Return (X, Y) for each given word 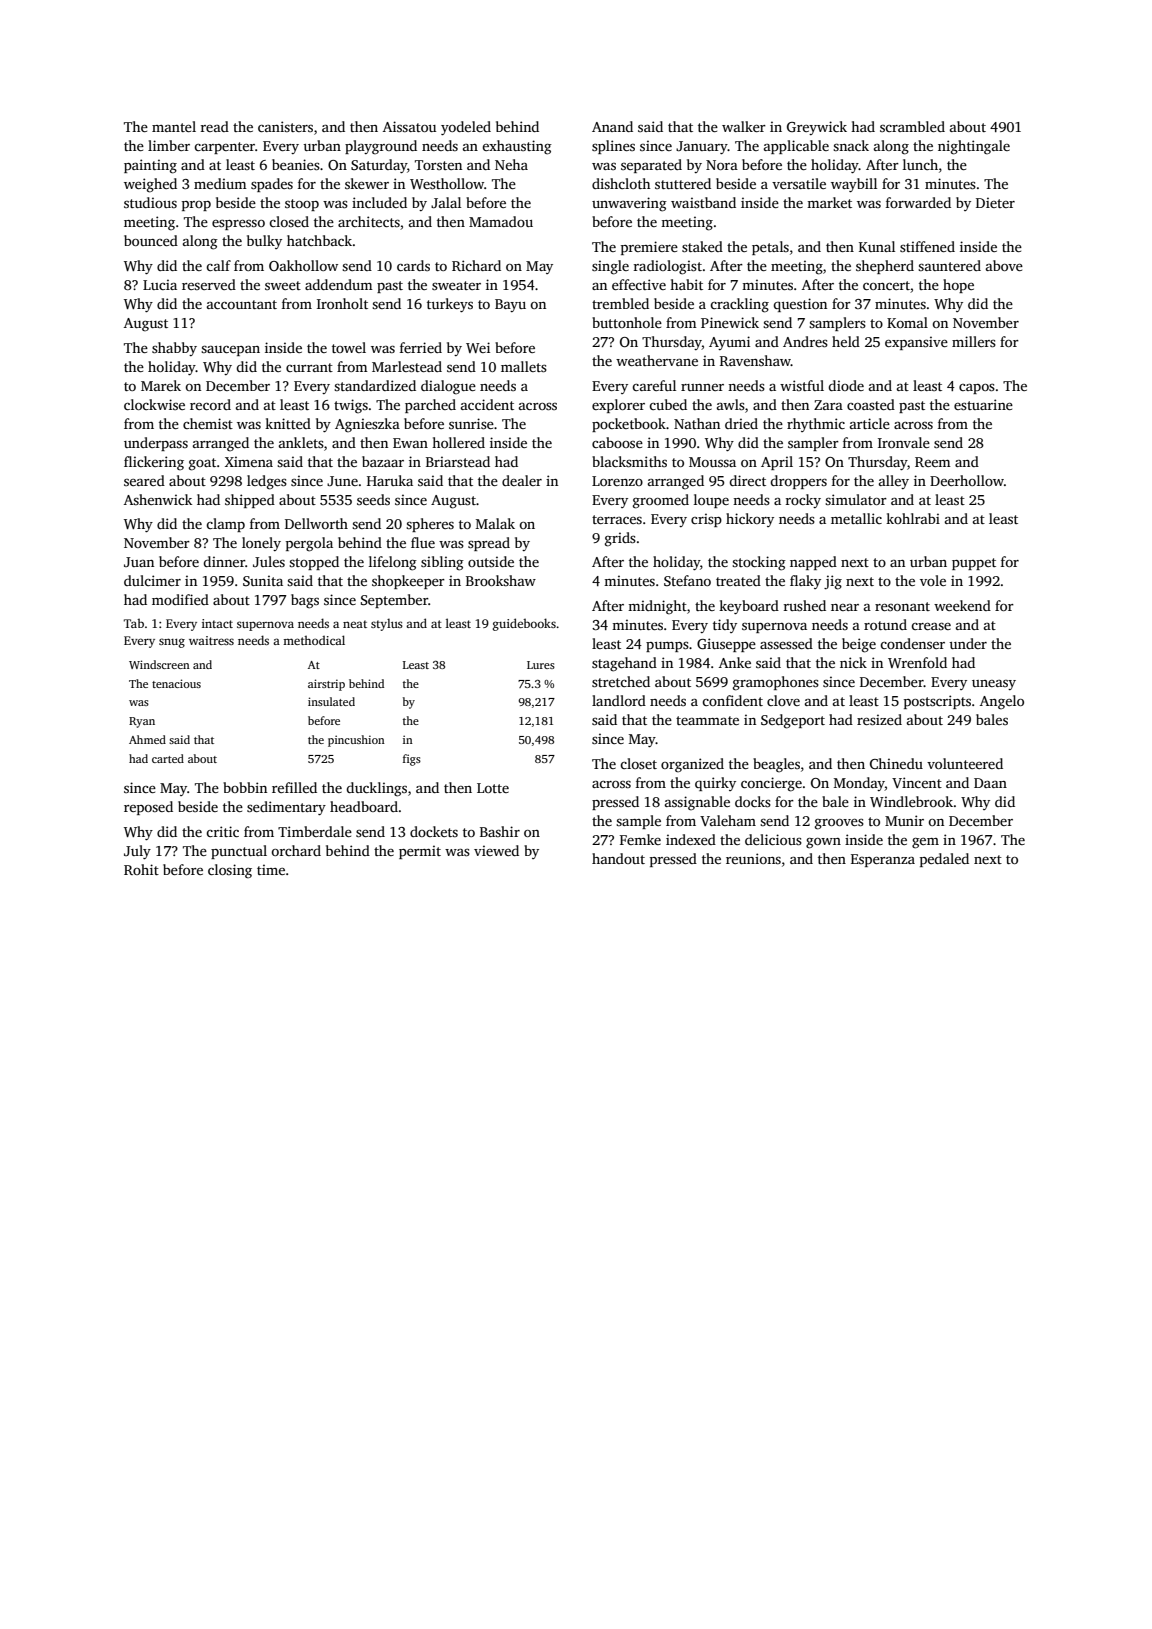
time (271, 869)
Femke (640, 839)
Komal (907, 322)
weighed (150, 185)
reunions (753, 858)
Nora (722, 165)
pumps (667, 646)
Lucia (160, 284)
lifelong (393, 563)
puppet (974, 564)
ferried (421, 347)
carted (168, 758)
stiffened (927, 246)
